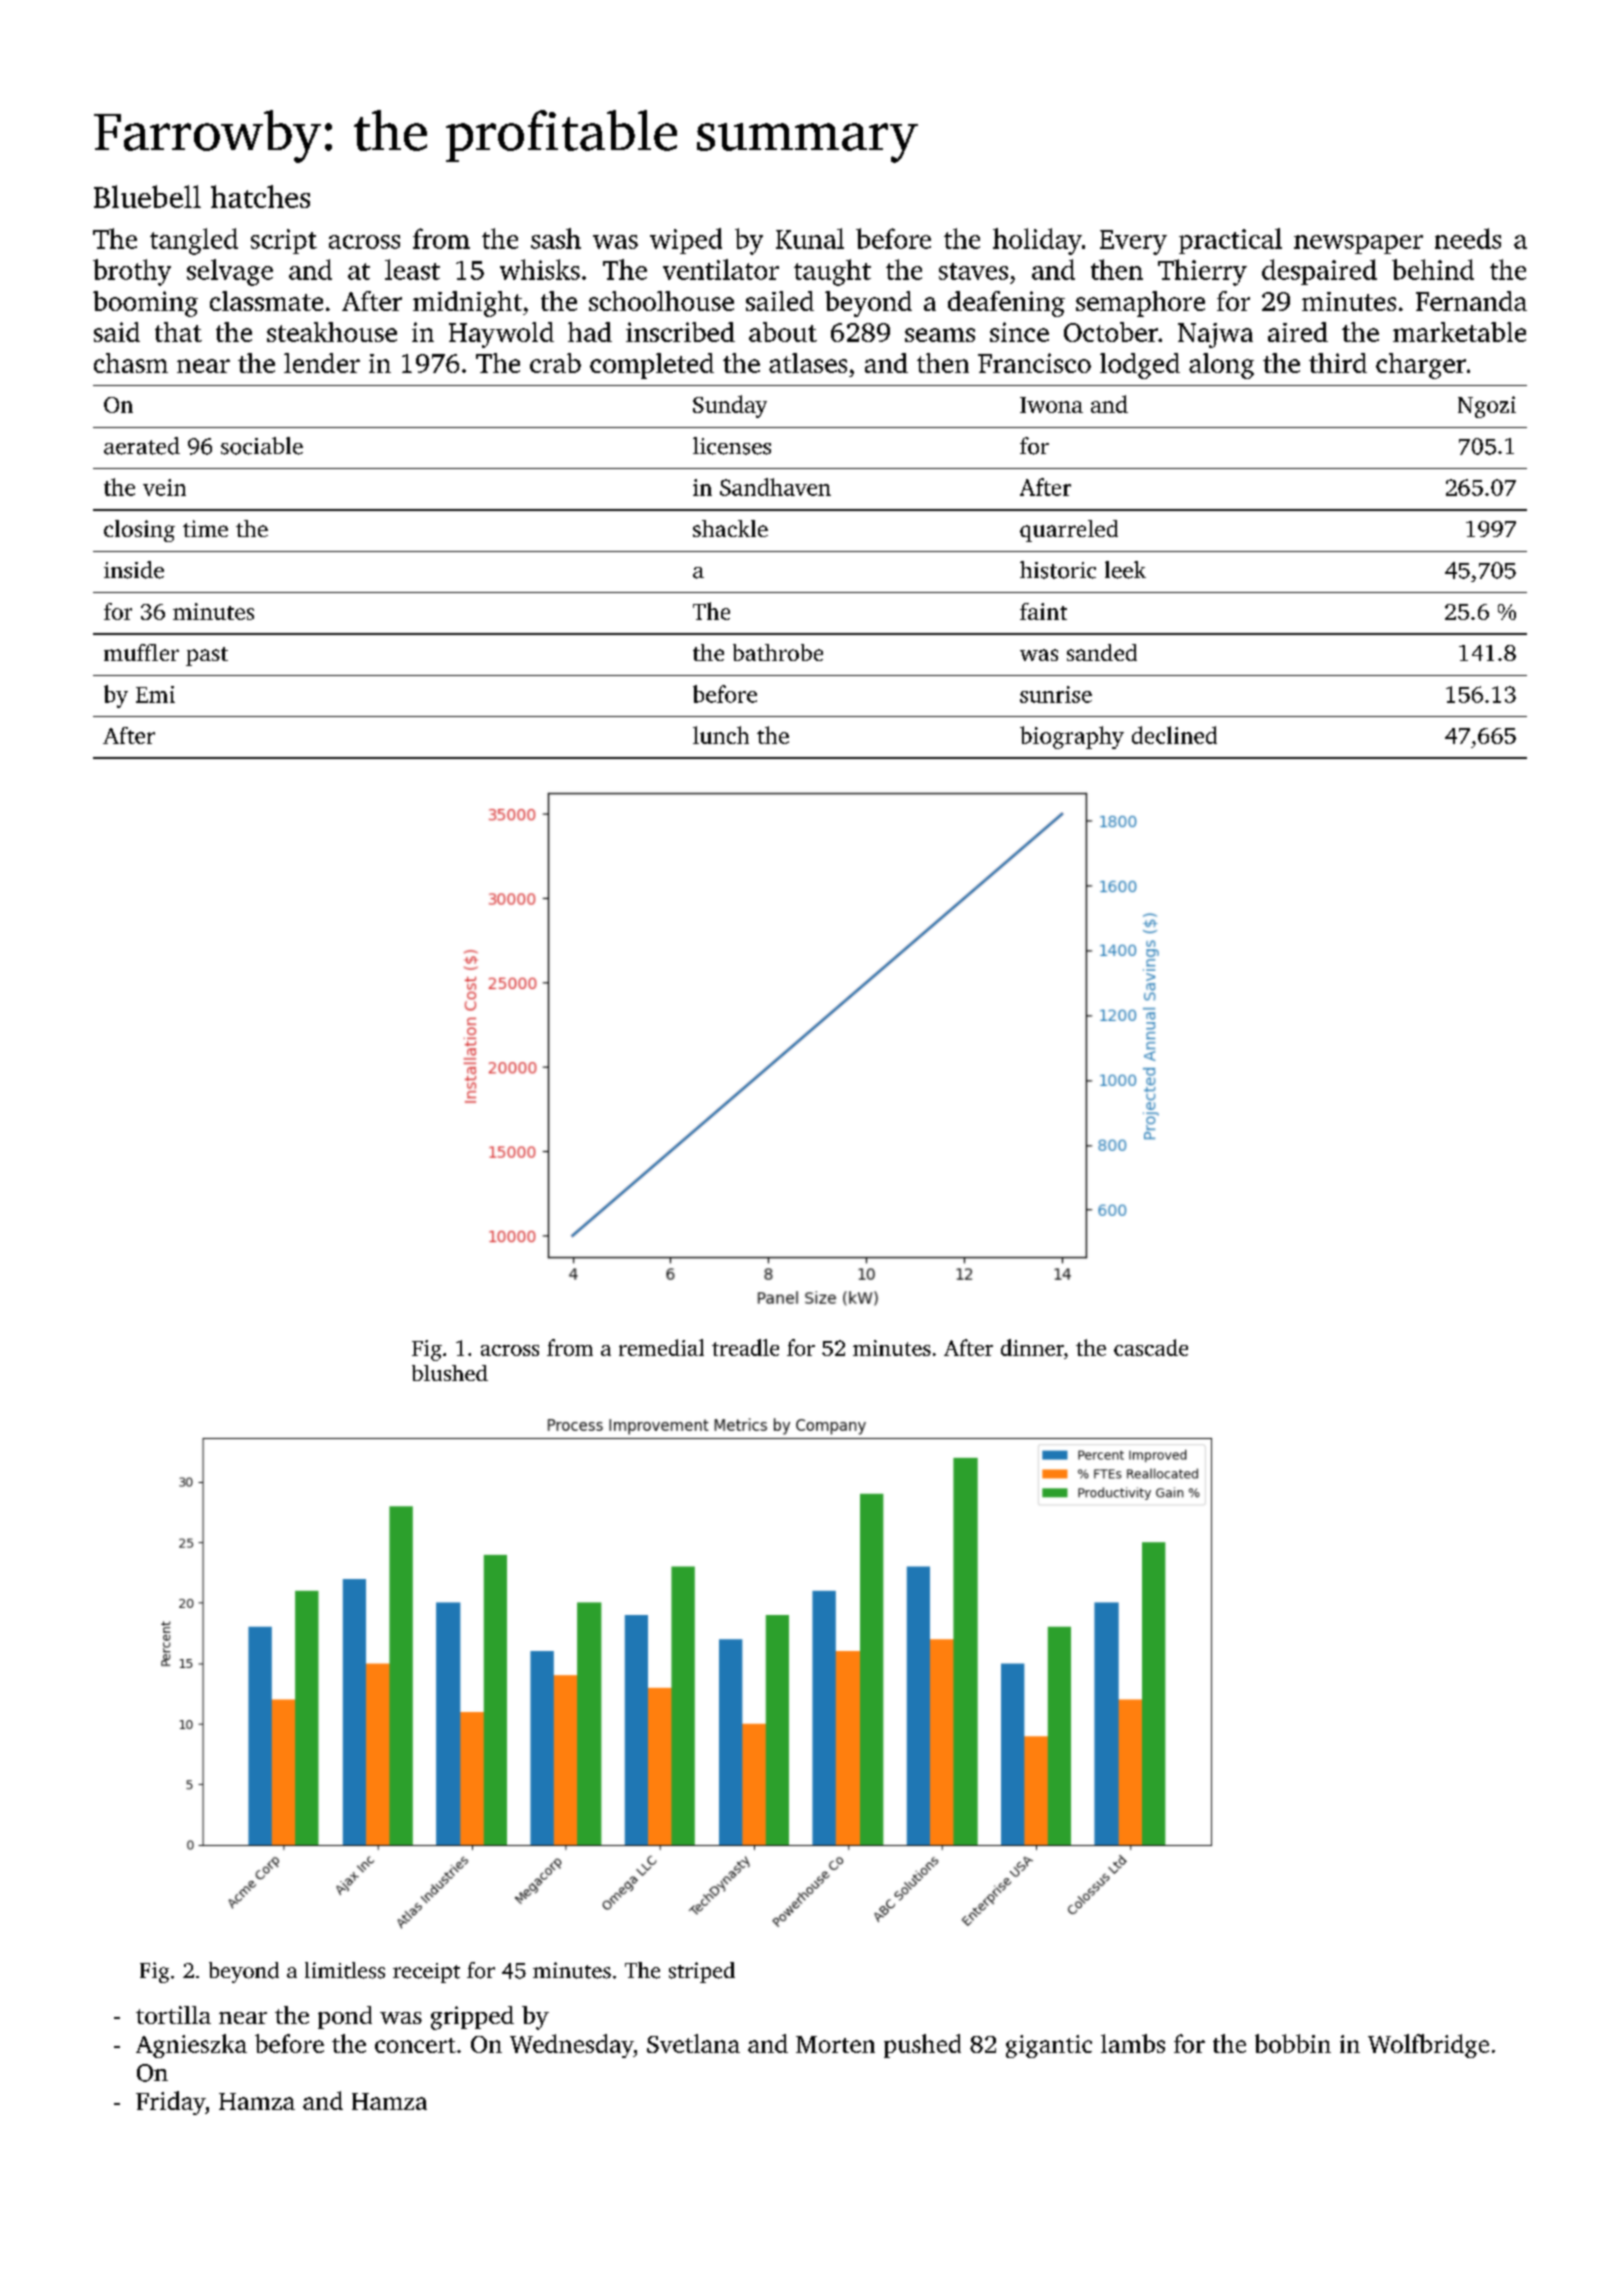 Image resolution: width=1620 pixels, height=2292 pixels. I want to click on schoolhouse, so click(661, 301).
